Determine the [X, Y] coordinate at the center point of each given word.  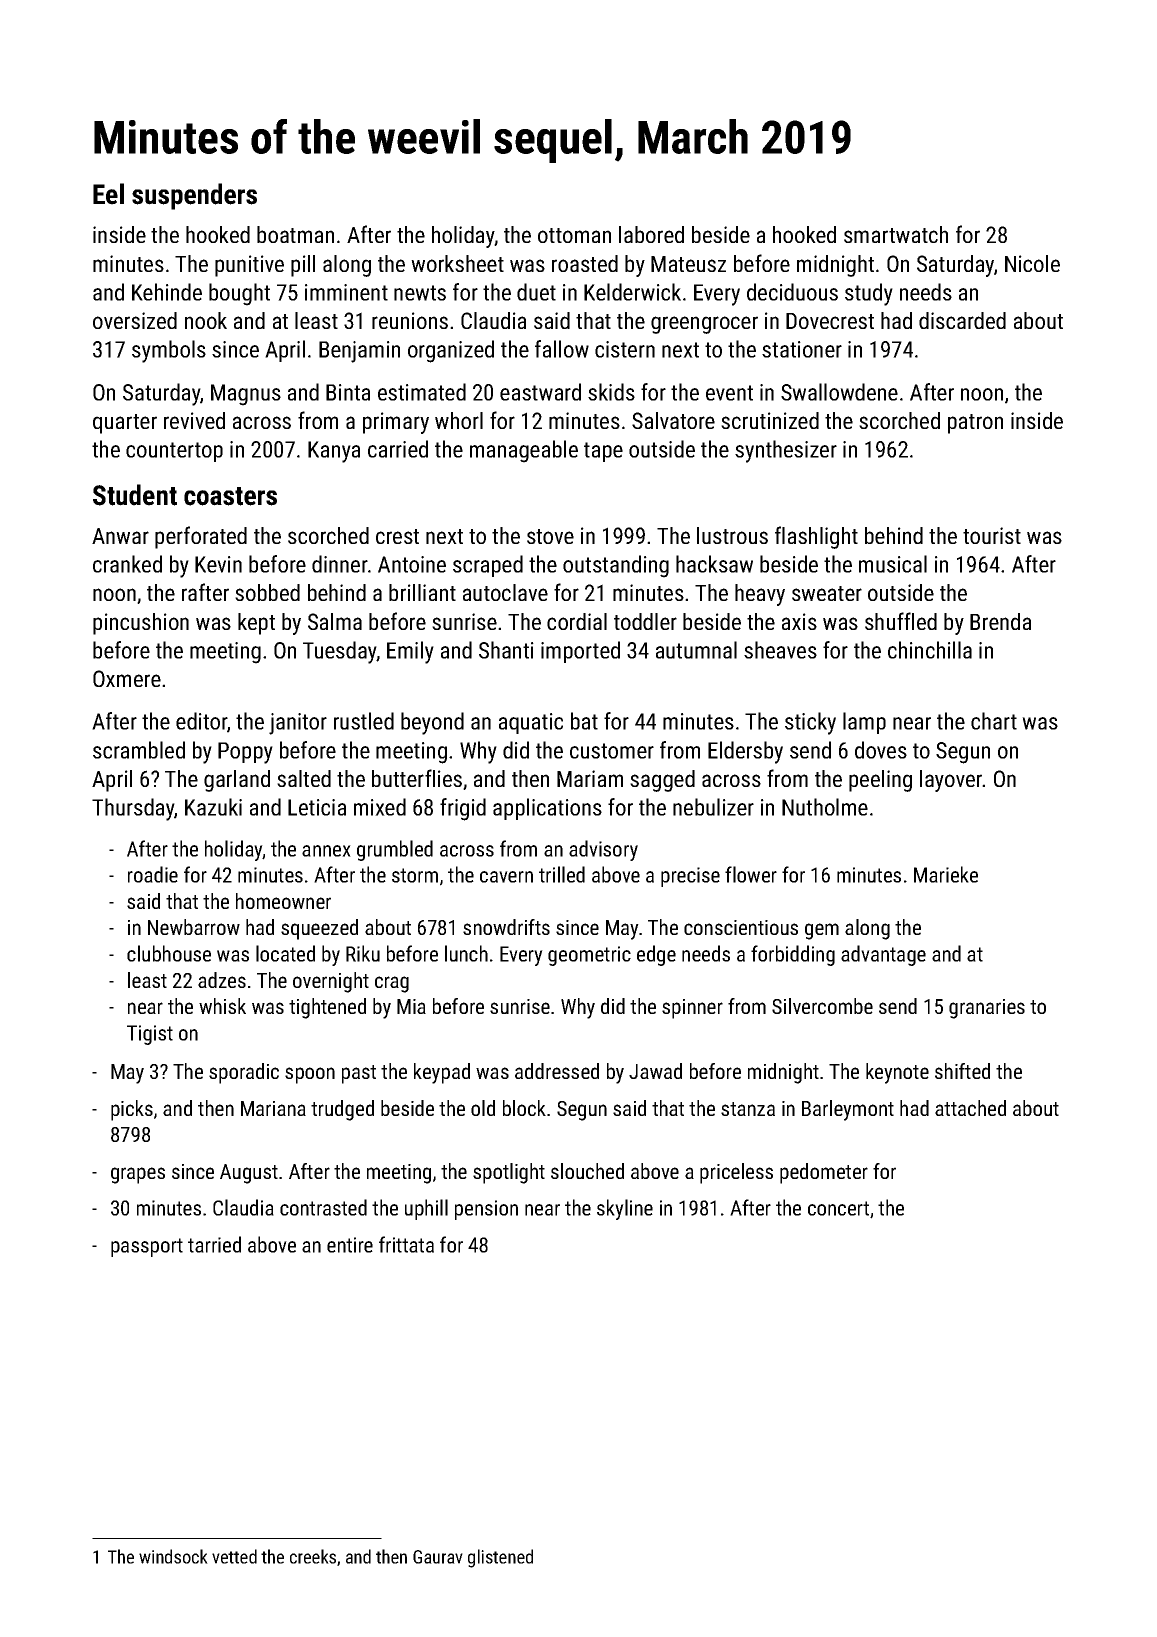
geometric [589, 956]
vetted [234, 1556]
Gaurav [438, 1557]
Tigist [150, 1035]
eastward [540, 392]
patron [975, 424]
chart [994, 721]
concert [838, 1208]
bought [239, 294]
